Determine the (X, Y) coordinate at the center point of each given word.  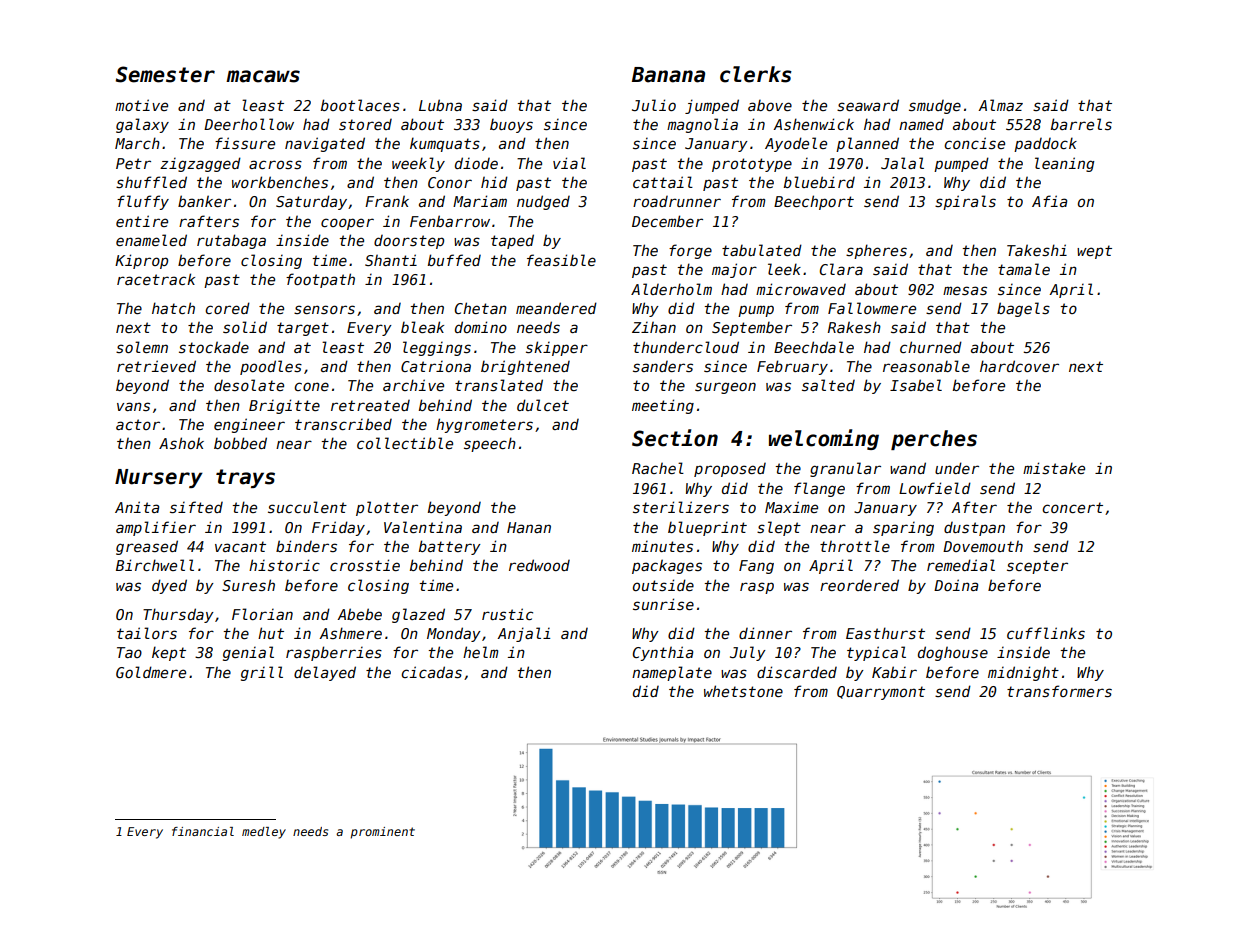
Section (675, 438)
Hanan (529, 527)
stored (365, 124)
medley (264, 833)
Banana (668, 75)
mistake (1054, 468)
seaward (868, 105)
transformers (1059, 691)
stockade (214, 347)
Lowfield (935, 488)
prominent (382, 833)
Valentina (423, 527)
